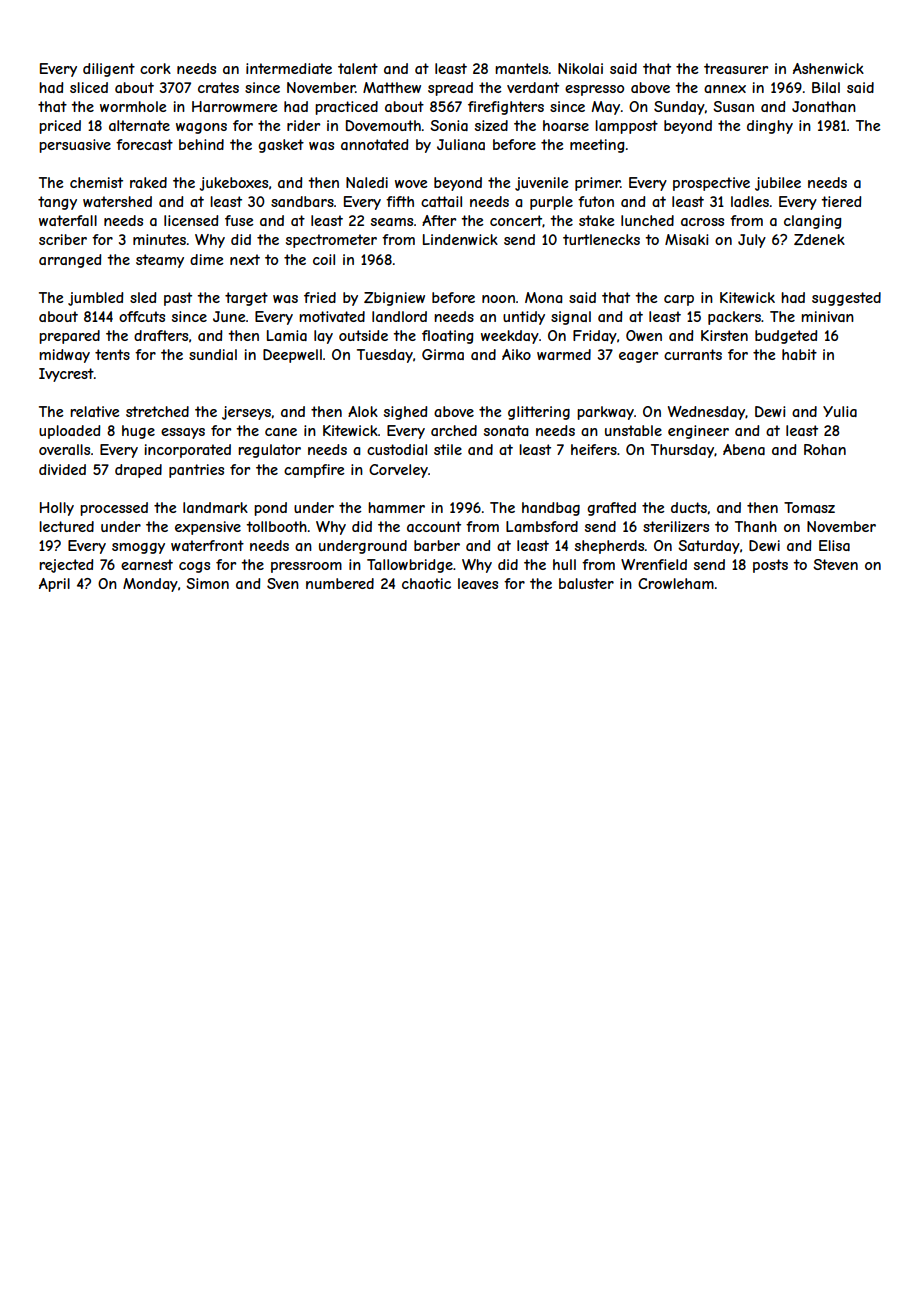 The image size is (924, 1308). Describe the element at coordinates (752, 241) in the screenshot. I see `July` at that location.
